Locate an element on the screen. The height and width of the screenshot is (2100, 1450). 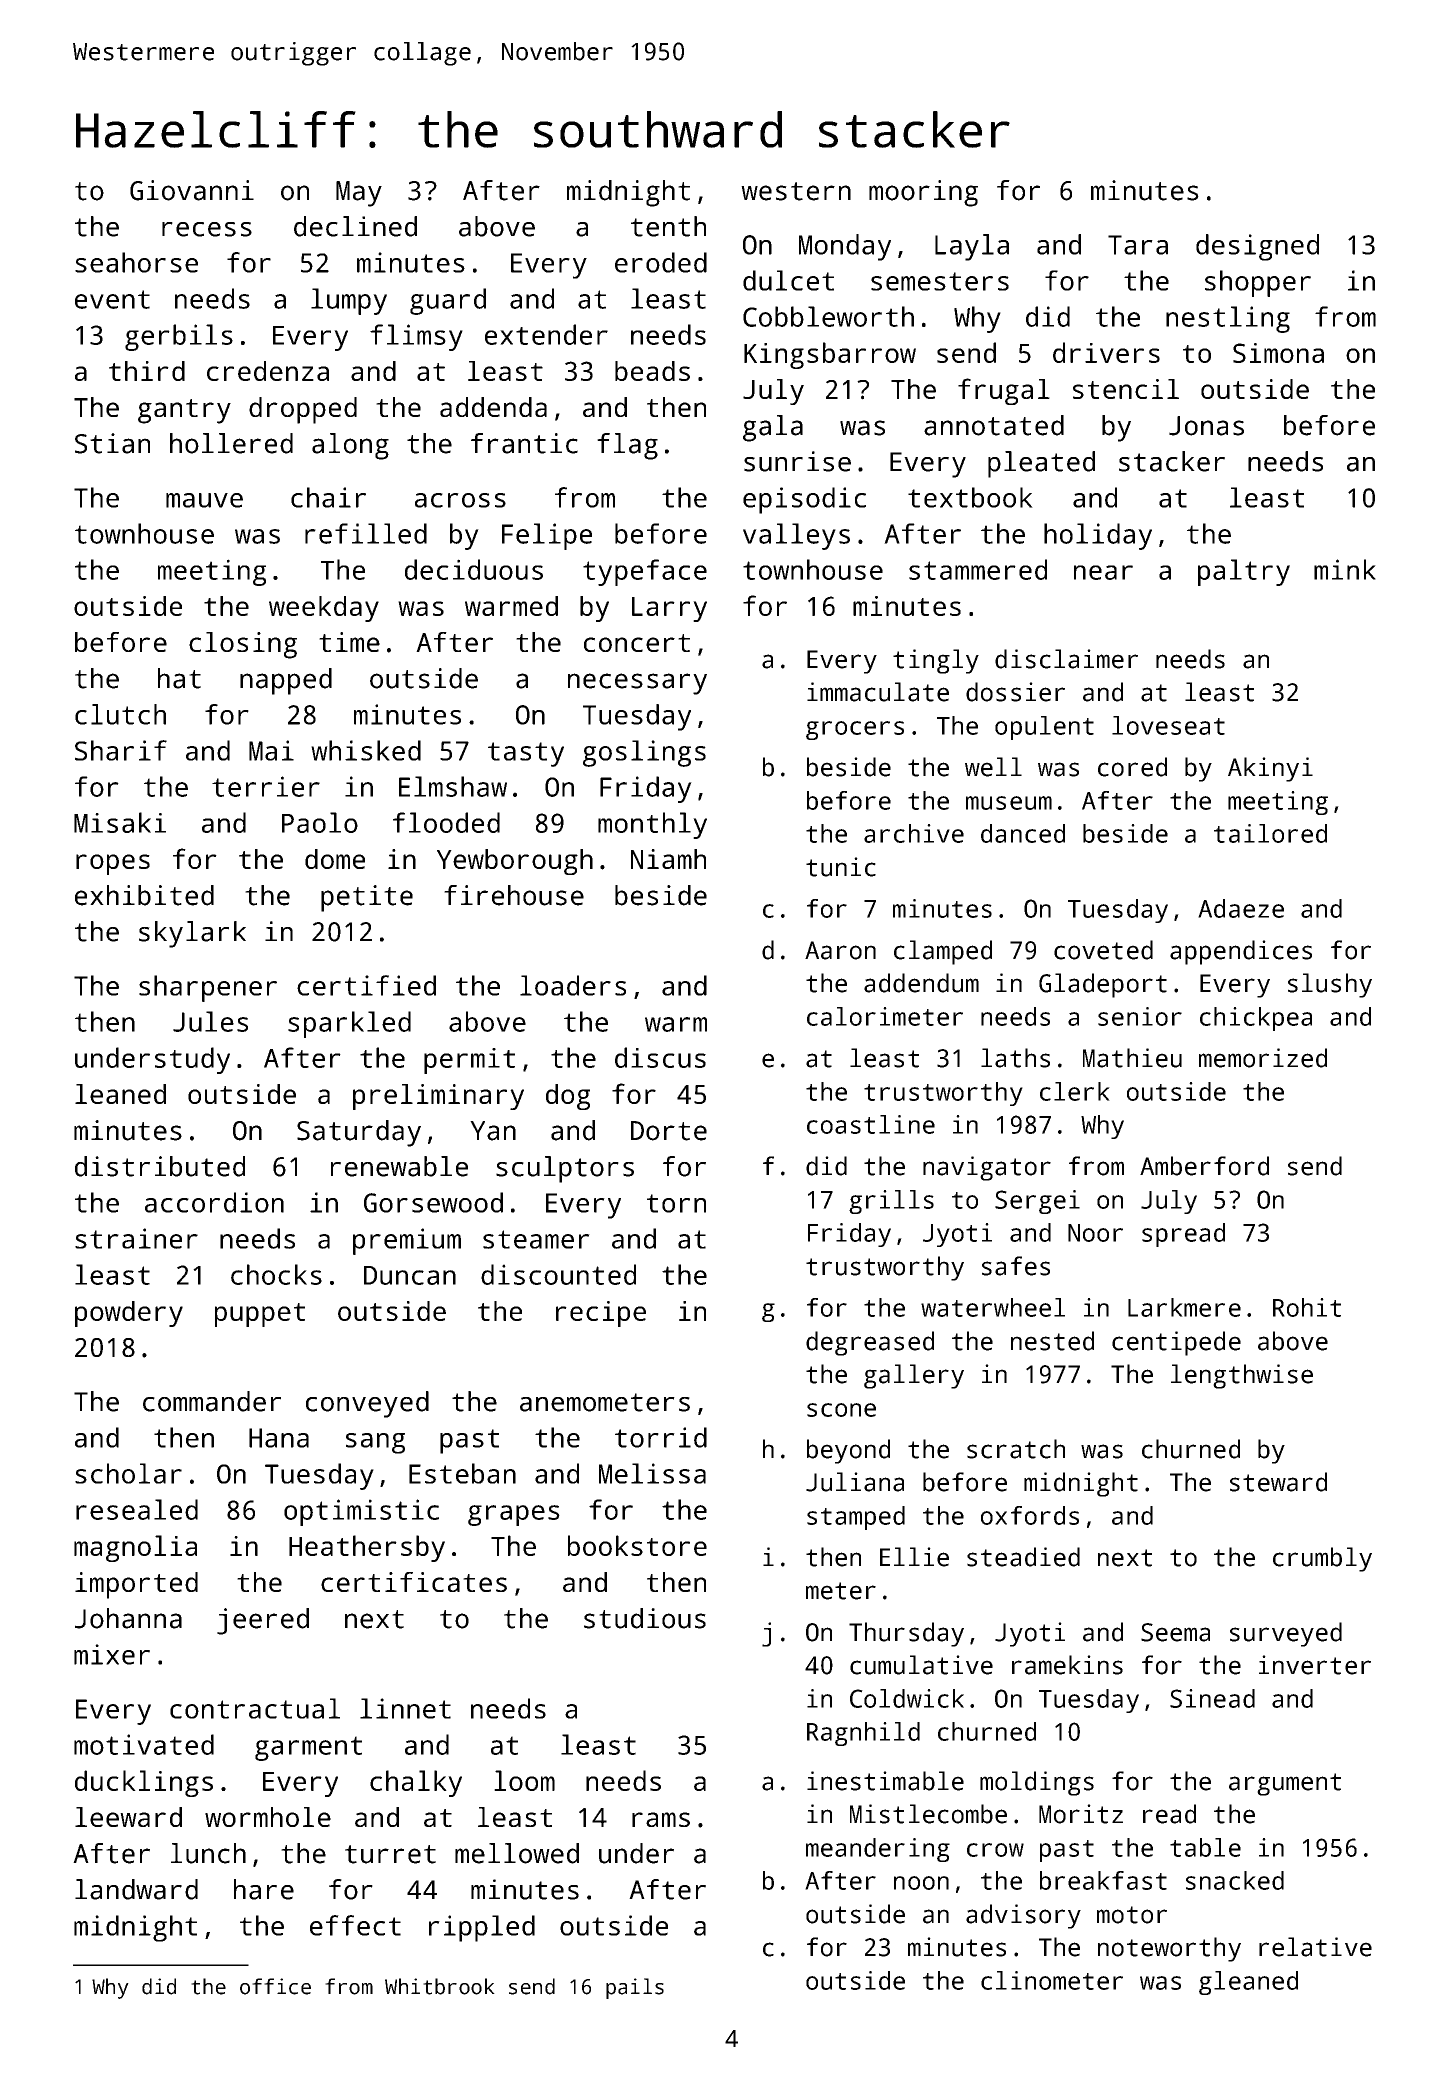
grills is located at coordinates (891, 1202).
